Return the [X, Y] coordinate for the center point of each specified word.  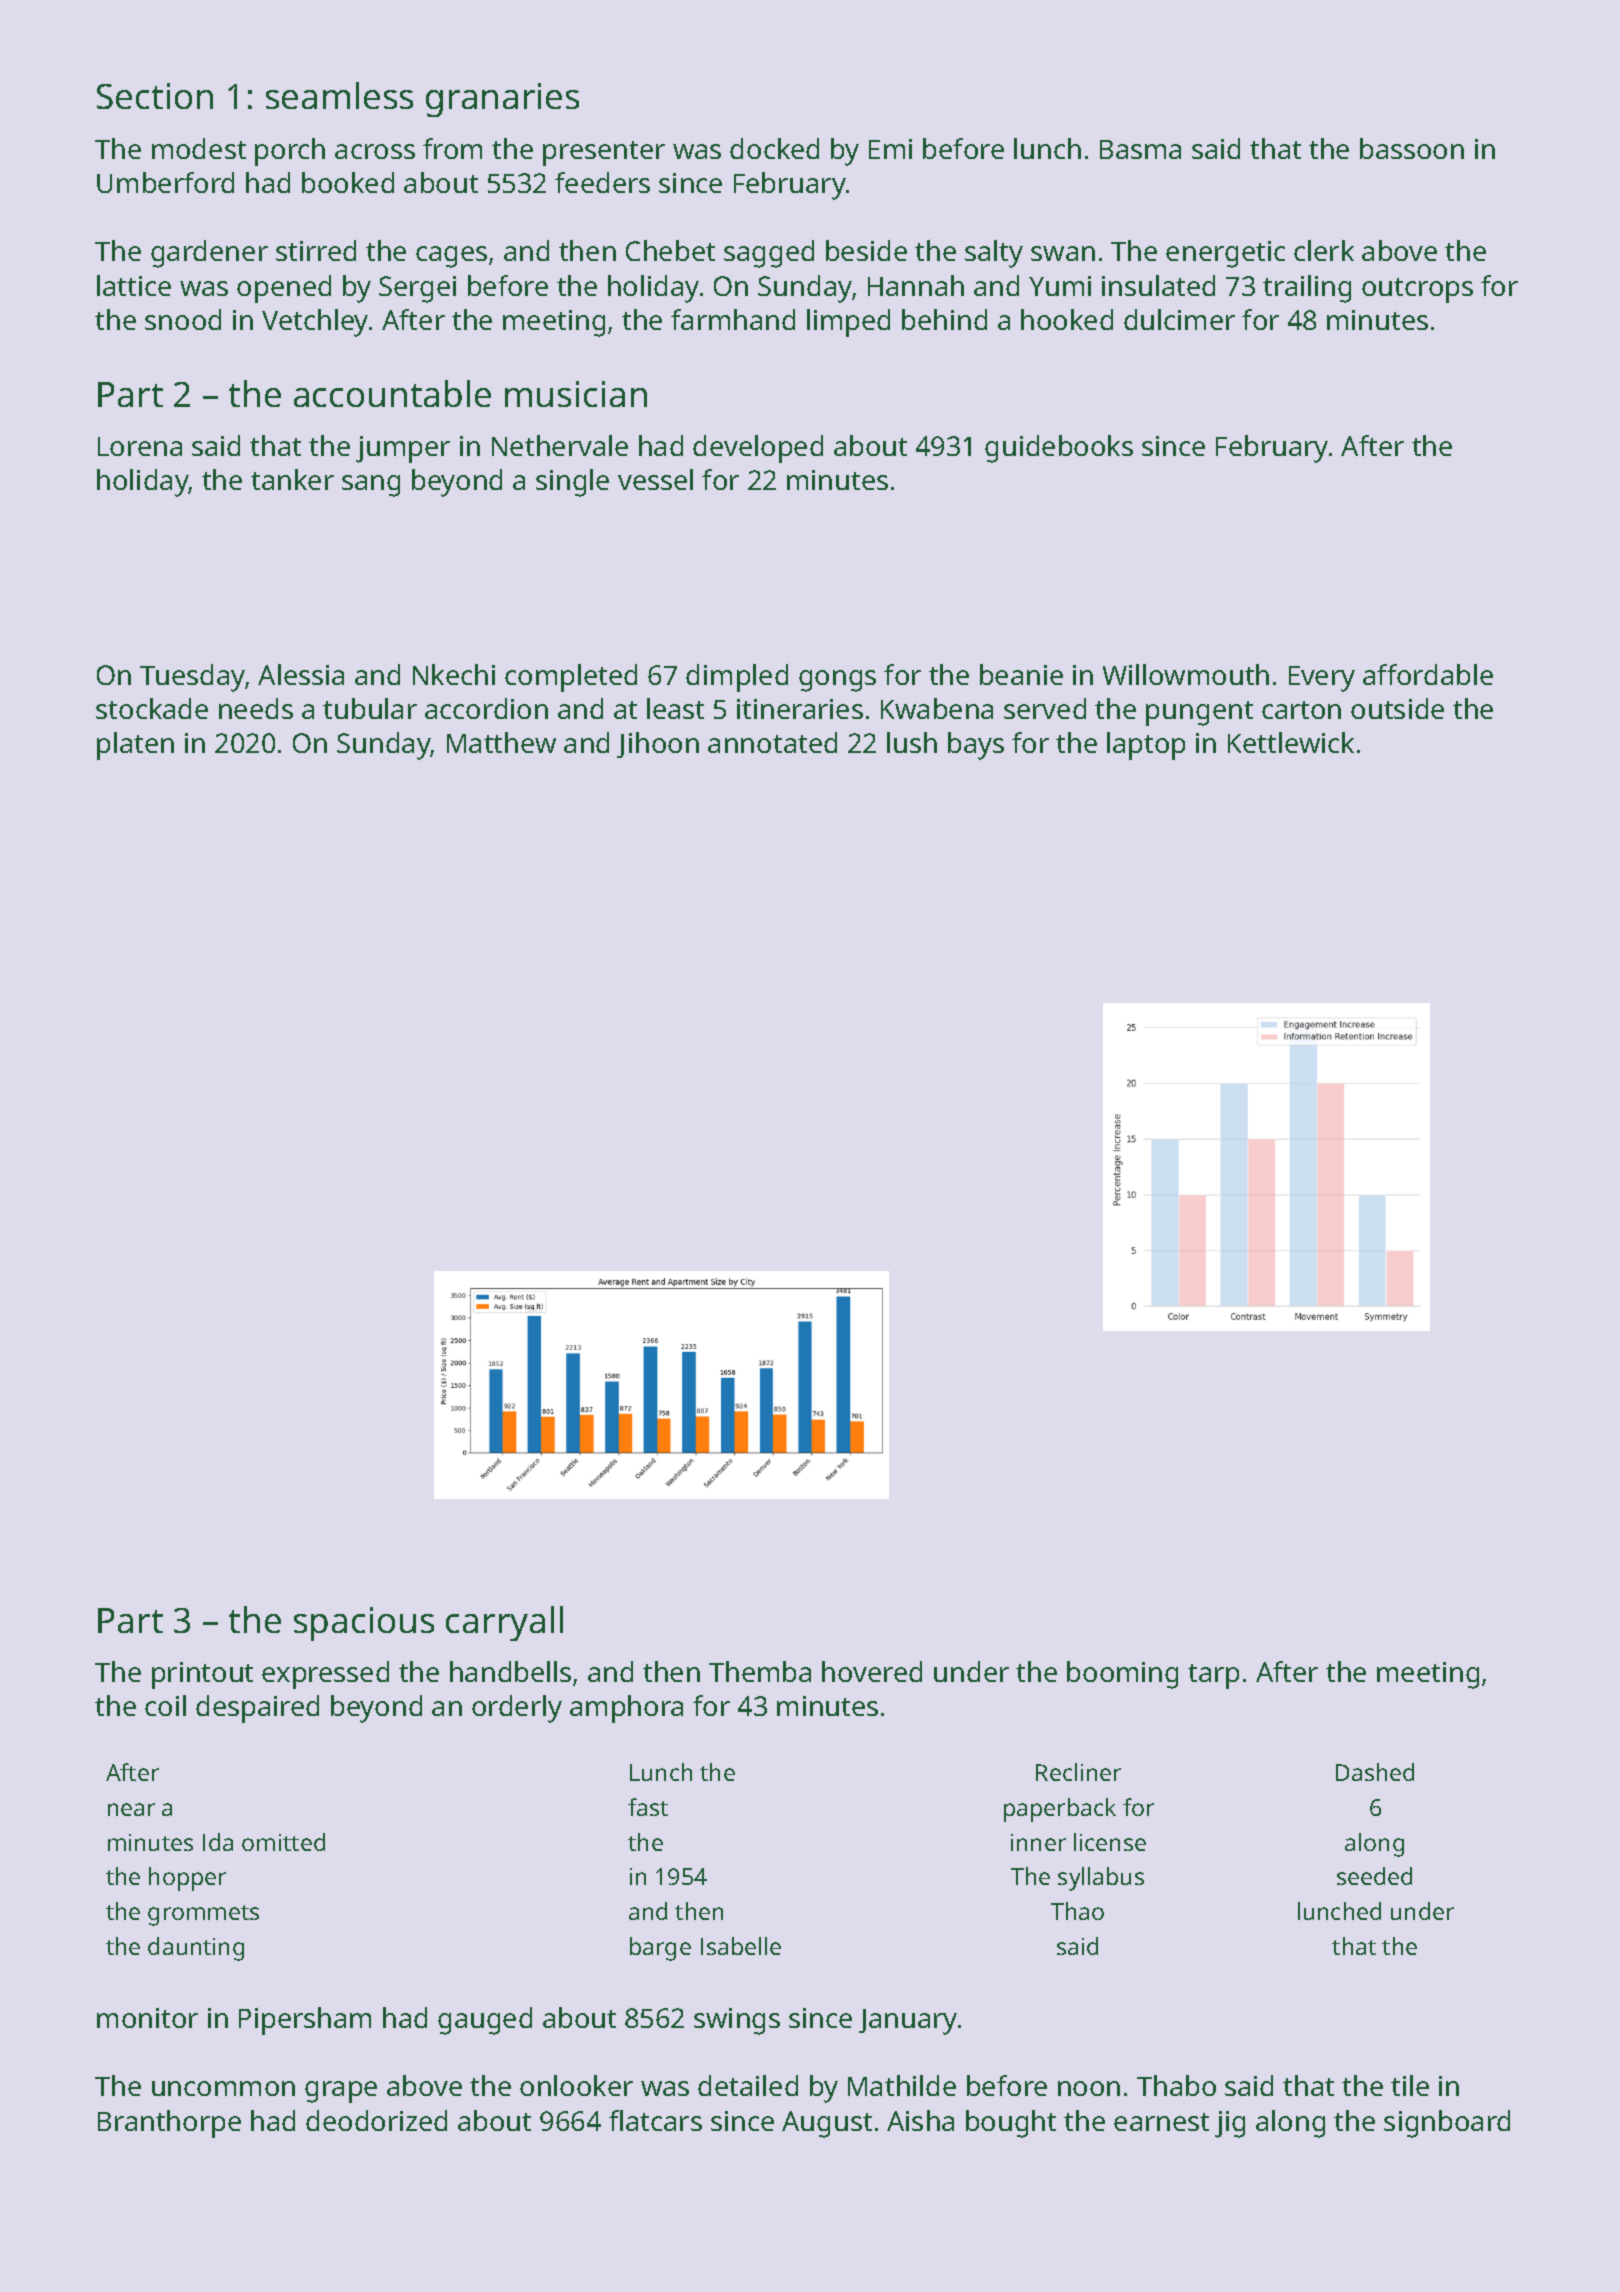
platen [135, 746]
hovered [872, 1671]
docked [774, 148]
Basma [1140, 149]
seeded [1374, 1876]
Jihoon [658, 745]
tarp [1213, 1676]
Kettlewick [1291, 742]
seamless [339, 95]
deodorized [376, 2120]
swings [737, 2021]
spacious [364, 1624]
